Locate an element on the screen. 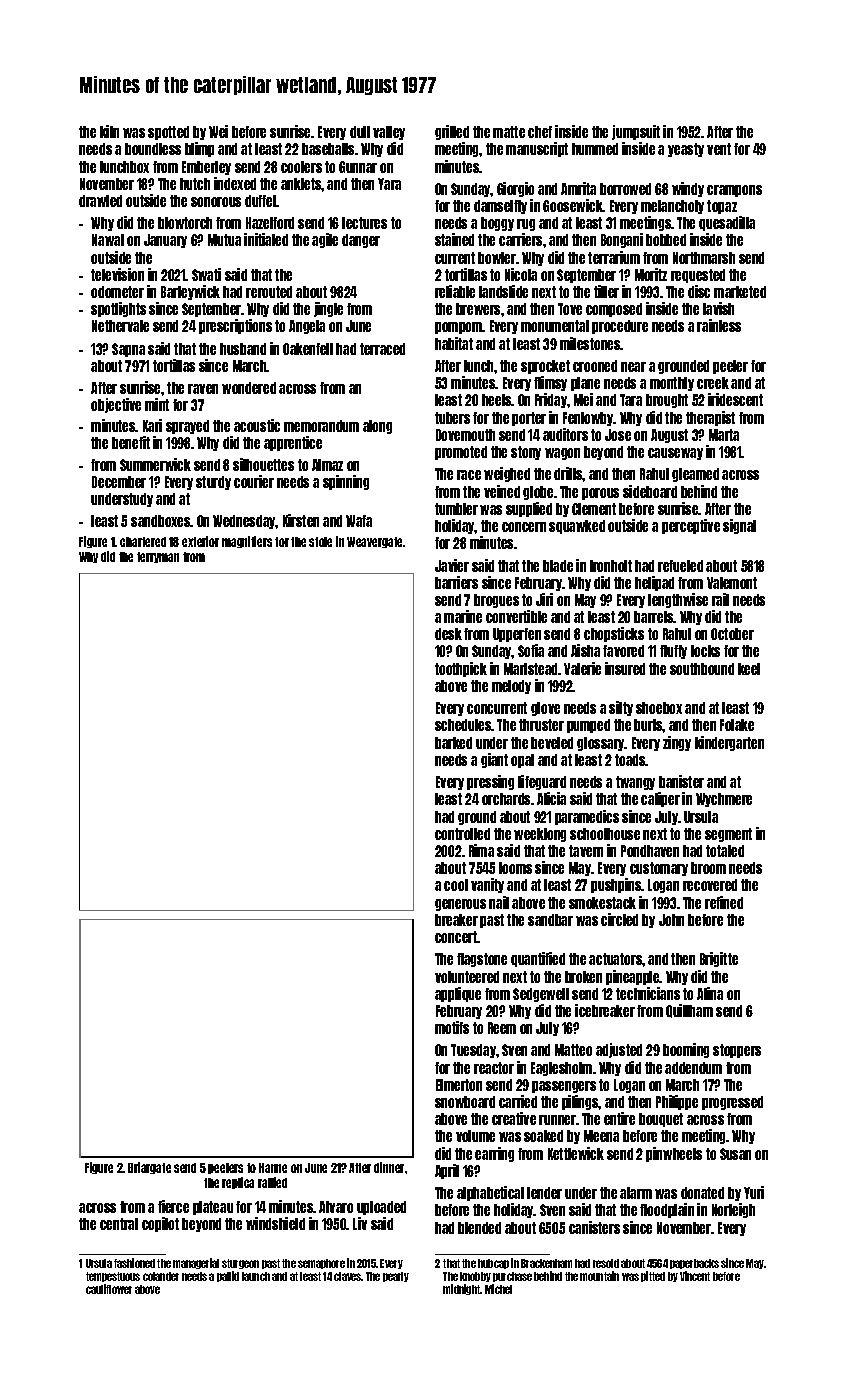 The height and width of the screenshot is (1400, 849). ferryman is located at coordinates (158, 557).
